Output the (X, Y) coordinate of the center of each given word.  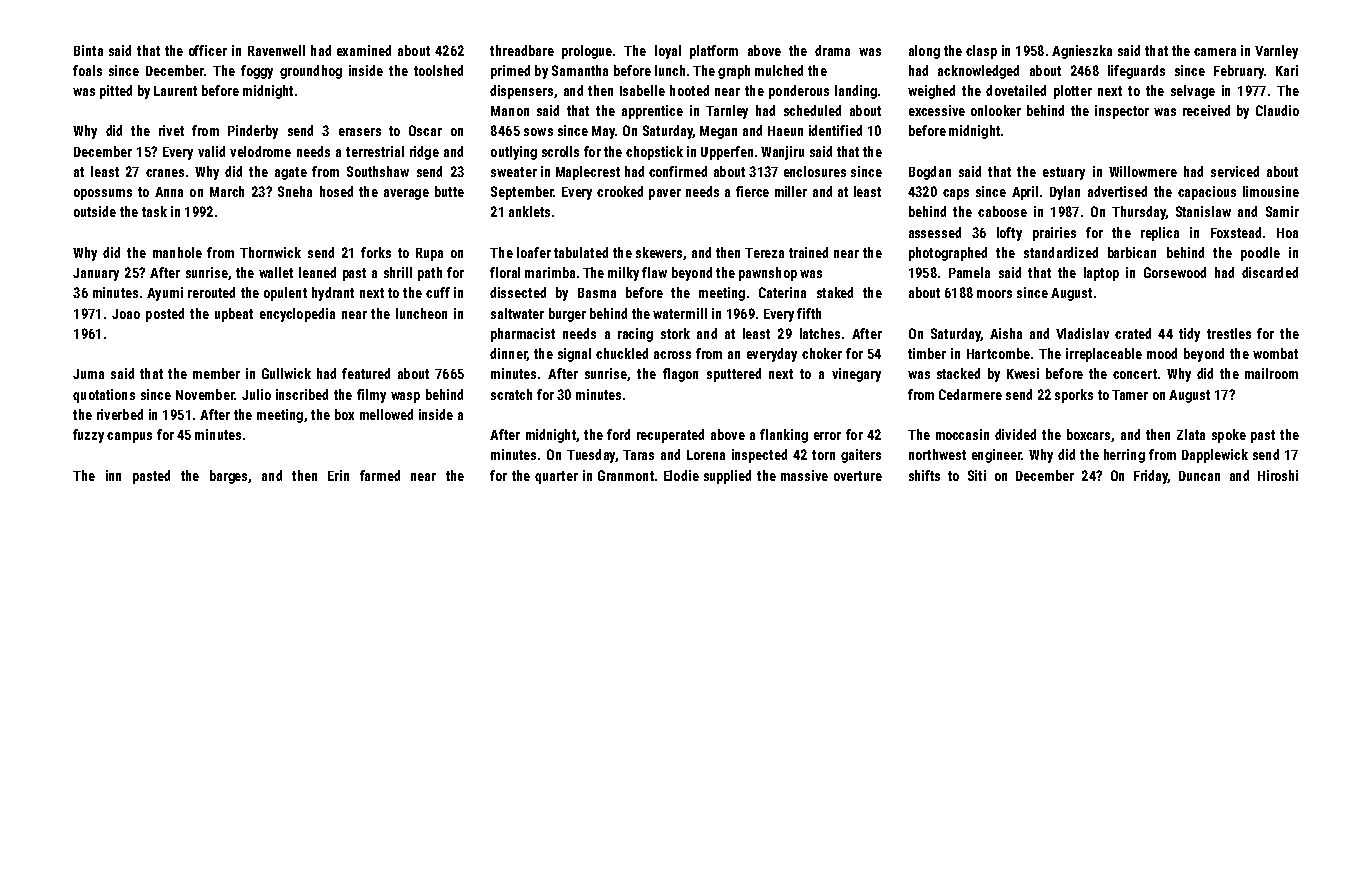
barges (228, 477)
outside (95, 211)
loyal (668, 52)
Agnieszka (1082, 52)
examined (364, 50)
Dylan (1065, 193)
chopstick (654, 153)
